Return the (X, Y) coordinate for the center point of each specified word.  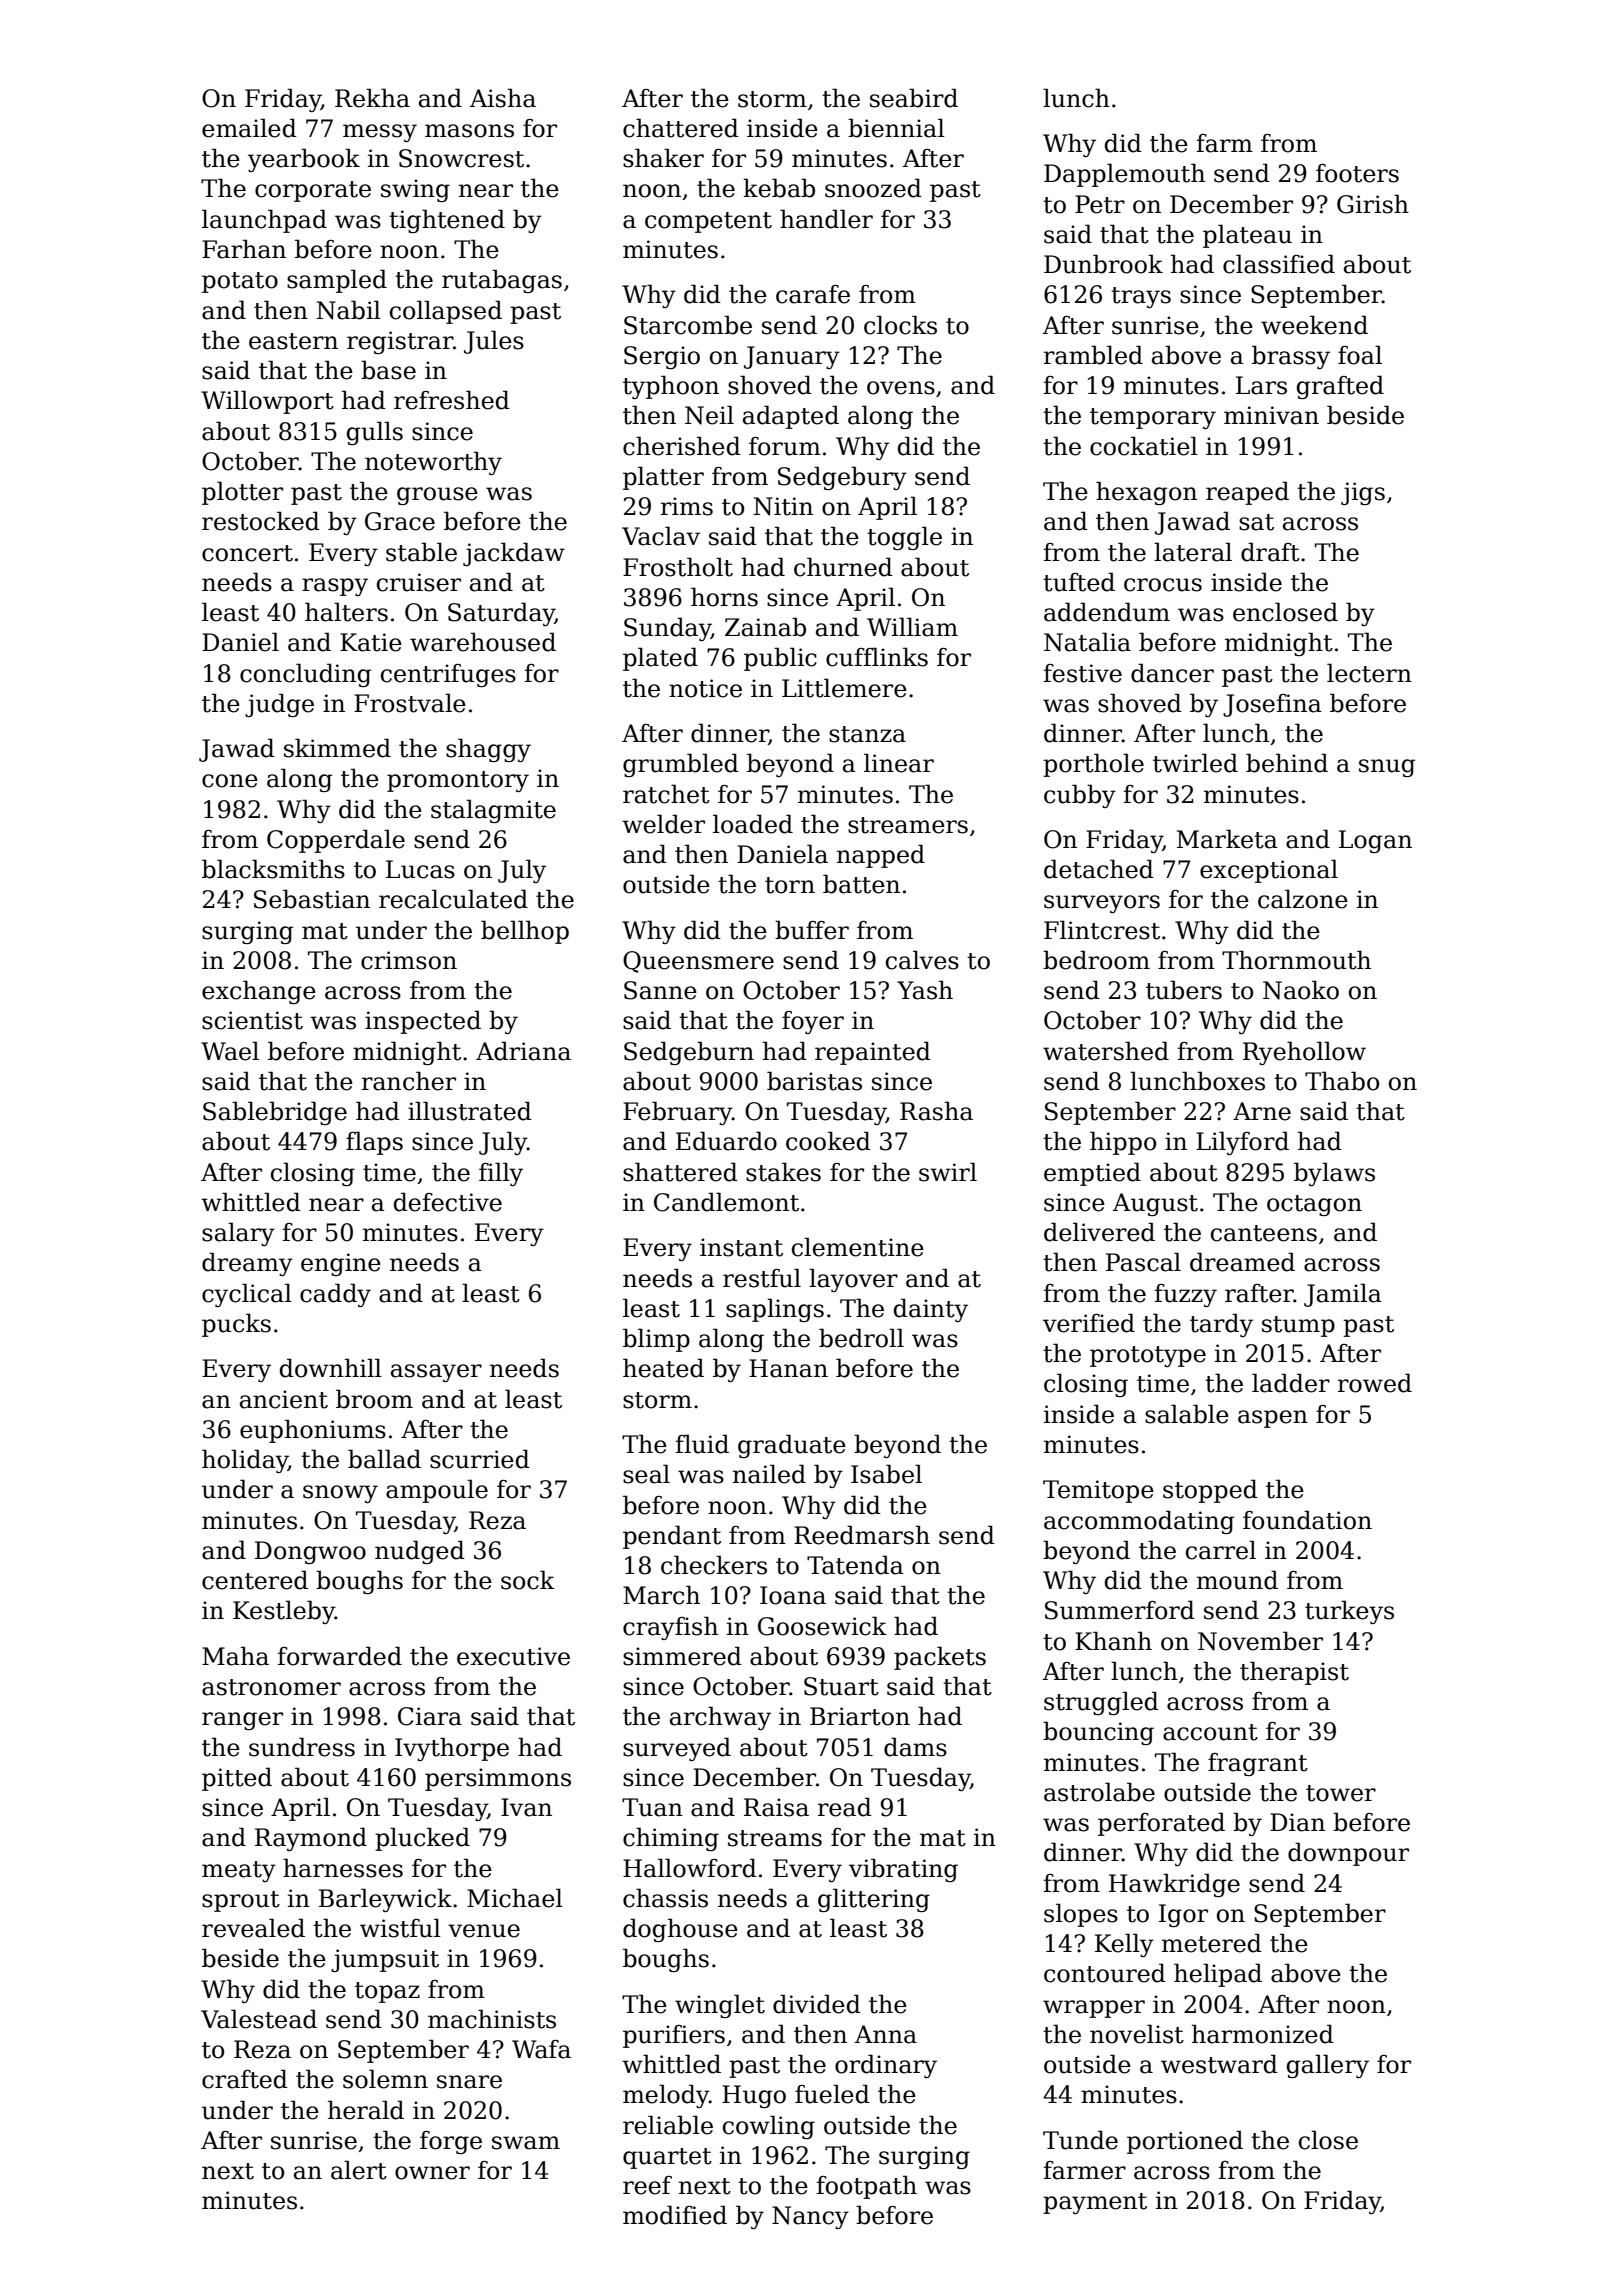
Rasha (936, 1111)
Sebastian (312, 899)
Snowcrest (461, 158)
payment (1095, 2203)
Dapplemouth (1124, 175)
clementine (858, 1247)
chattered (681, 128)
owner (432, 2173)
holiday (245, 1461)
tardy (1221, 1325)
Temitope (1098, 1491)
